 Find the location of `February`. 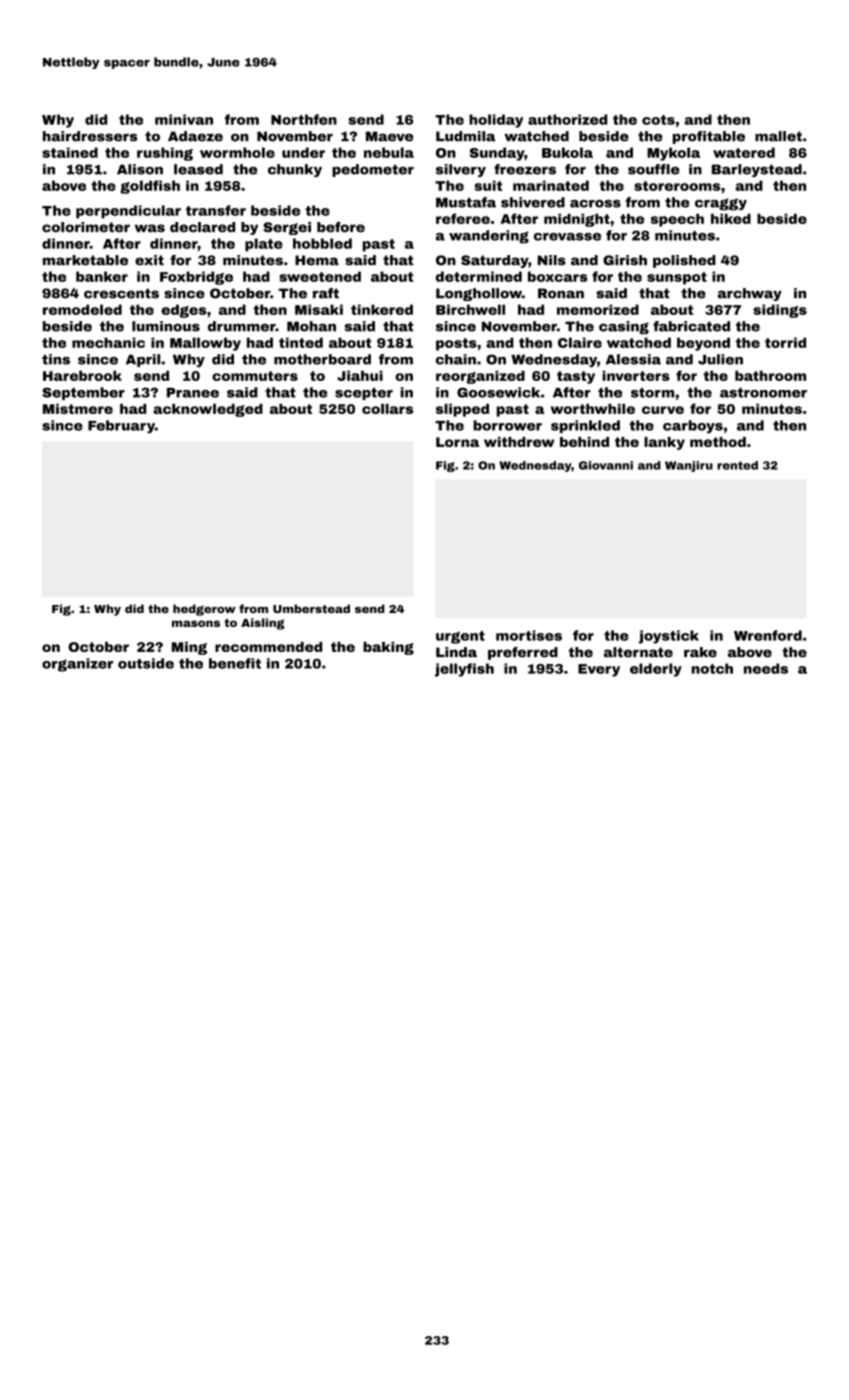

February is located at coordinates (121, 427).
